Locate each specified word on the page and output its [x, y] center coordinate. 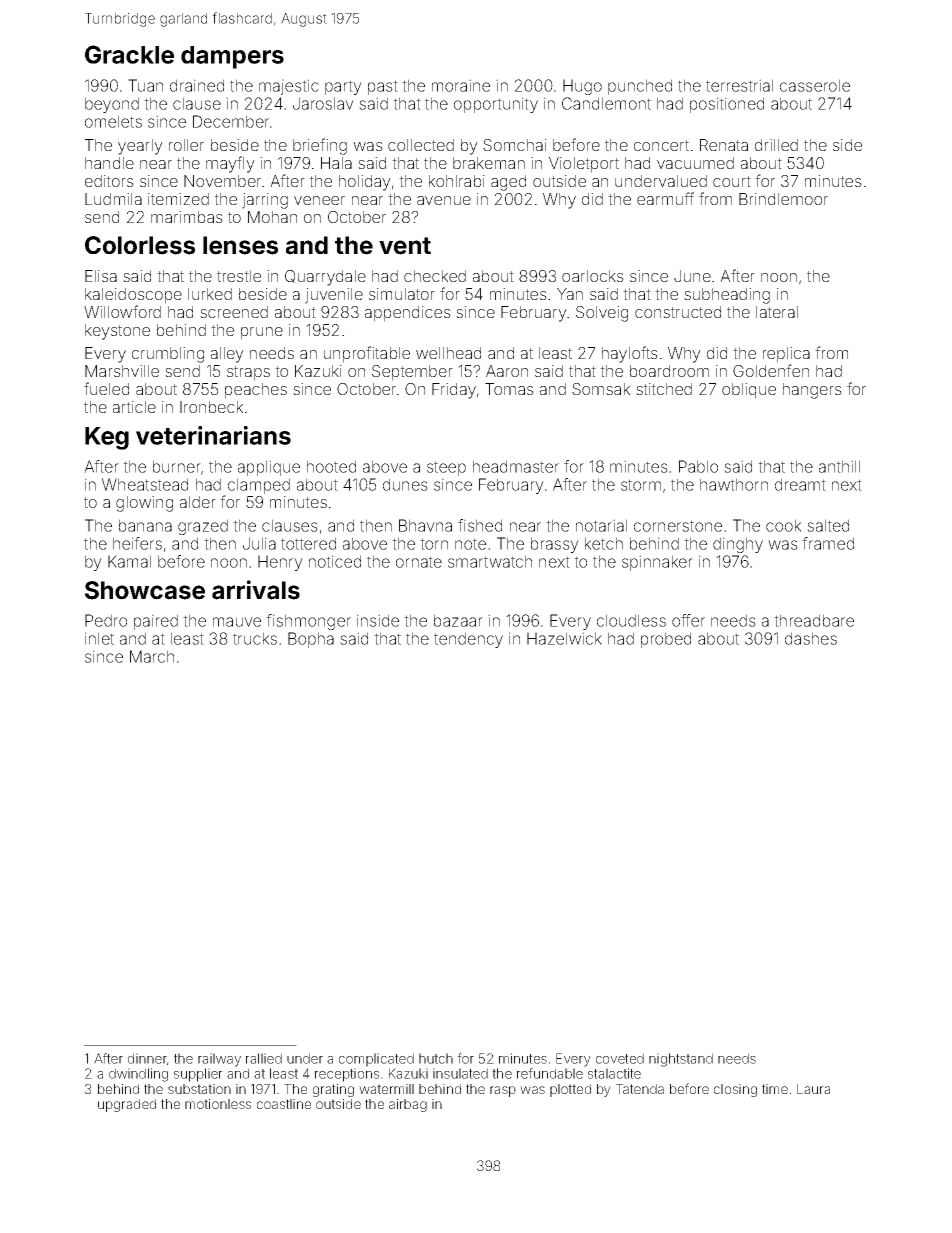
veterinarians [213, 435]
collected [421, 145]
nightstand [681, 1060]
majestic [289, 87]
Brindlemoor [783, 199]
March [152, 656]
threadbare [814, 620]
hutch [436, 1058]
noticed [335, 561]
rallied [264, 1058]
